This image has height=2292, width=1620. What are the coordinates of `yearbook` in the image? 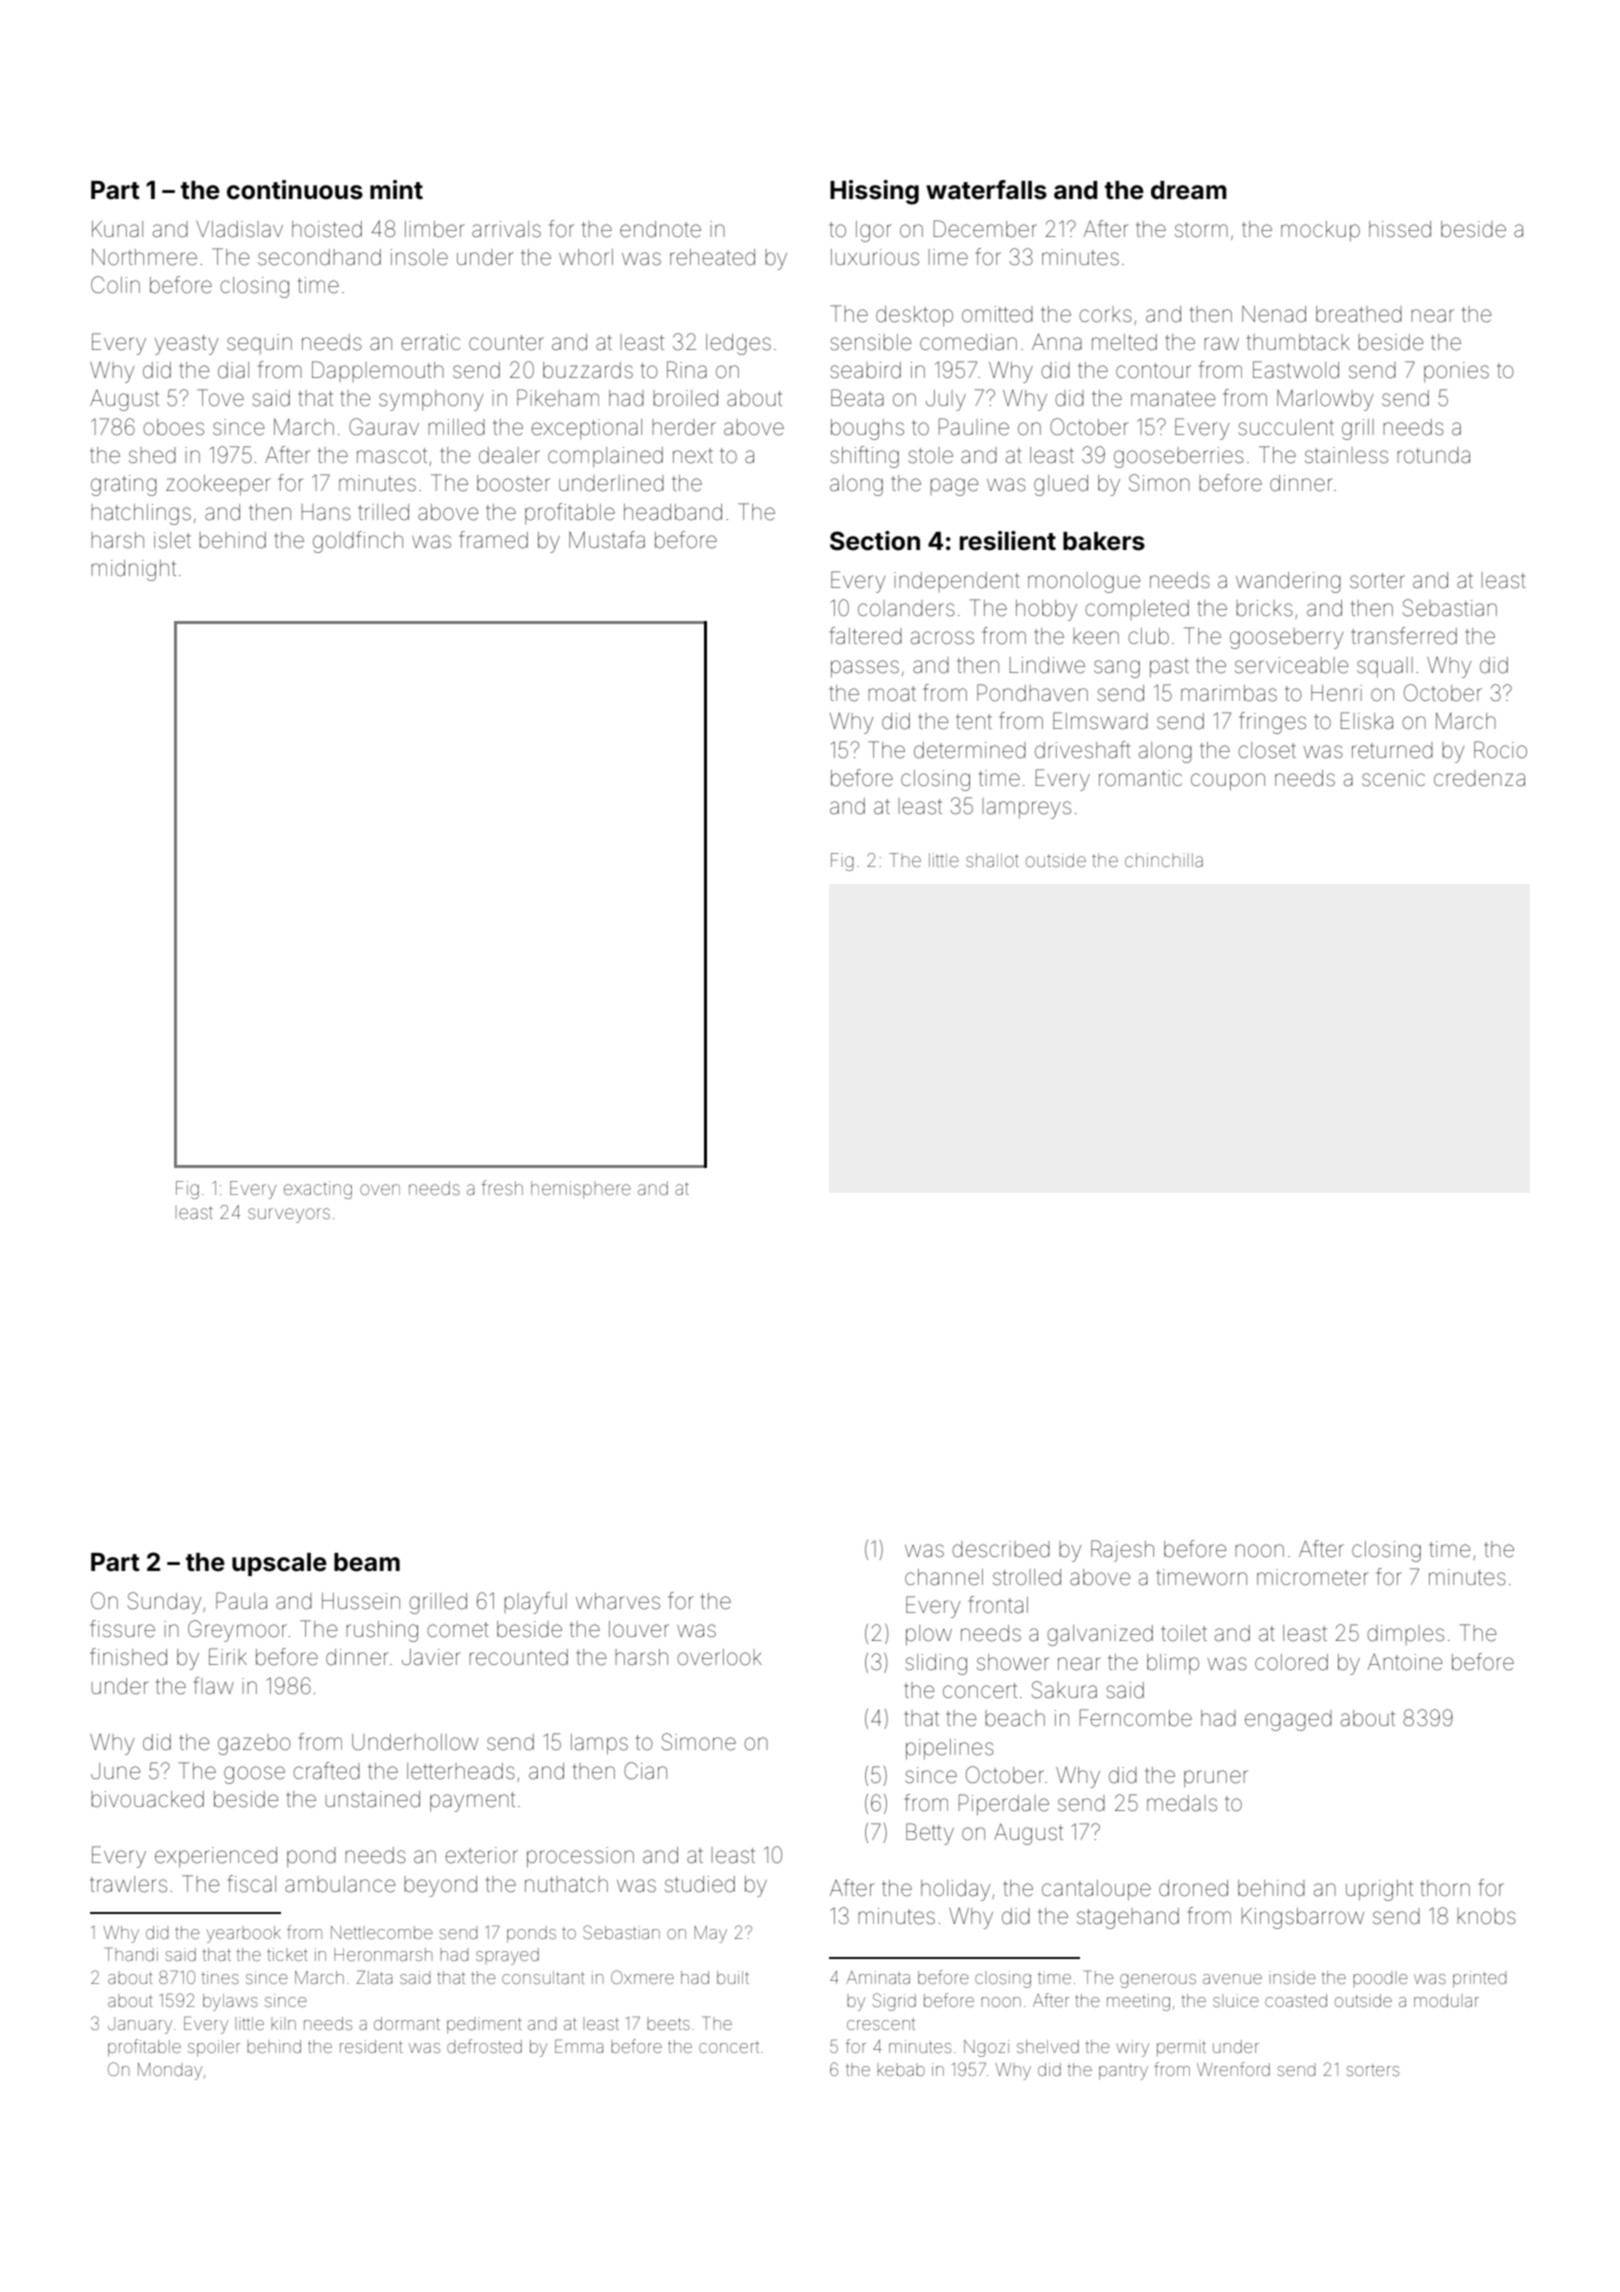 It's located at (244, 1934).
